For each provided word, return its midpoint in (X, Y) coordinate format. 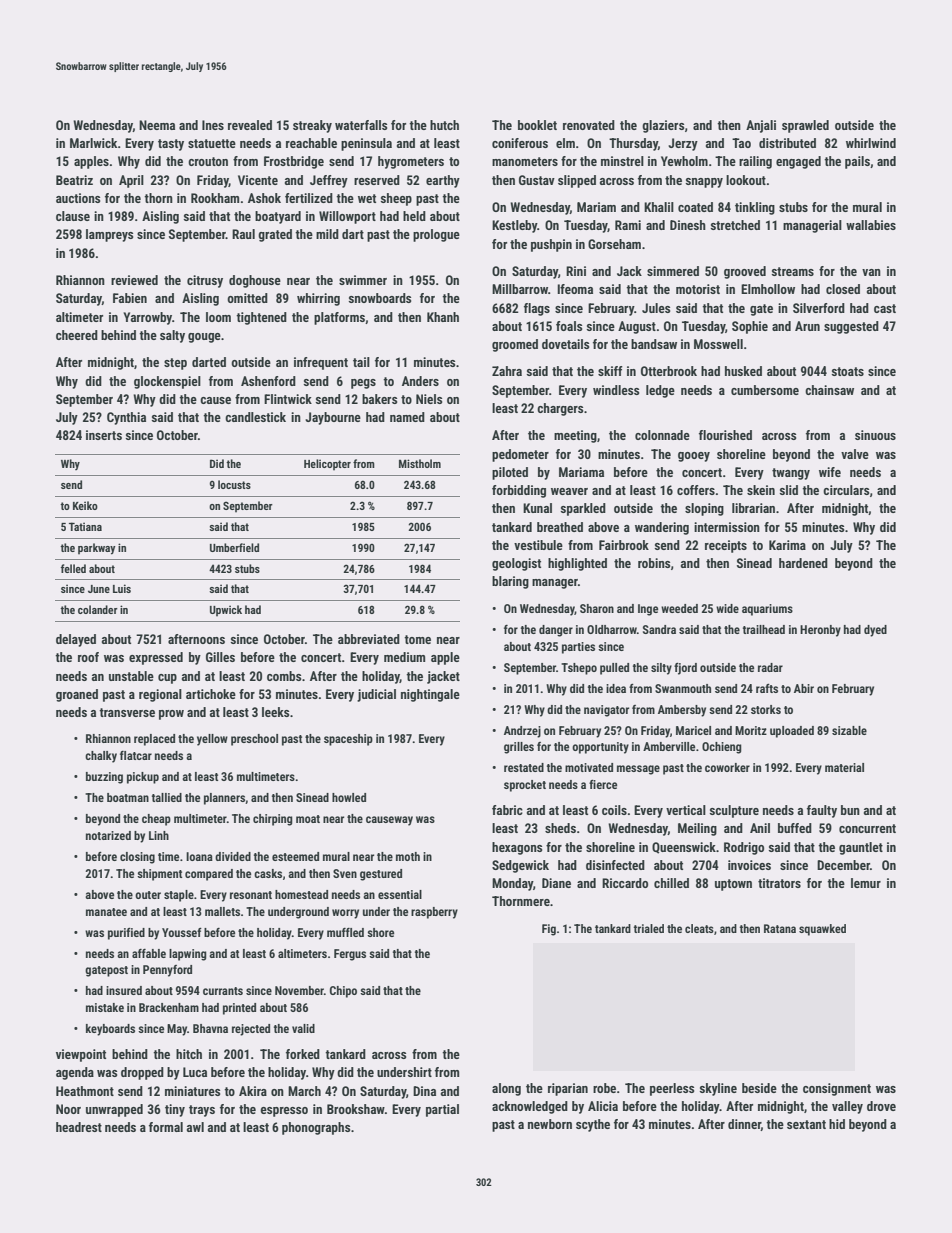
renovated (589, 125)
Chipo (343, 992)
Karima (787, 545)
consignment (837, 1089)
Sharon (597, 608)
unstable (131, 676)
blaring (510, 582)
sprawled (805, 126)
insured (124, 990)
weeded (679, 608)
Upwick (226, 611)
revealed (250, 125)
